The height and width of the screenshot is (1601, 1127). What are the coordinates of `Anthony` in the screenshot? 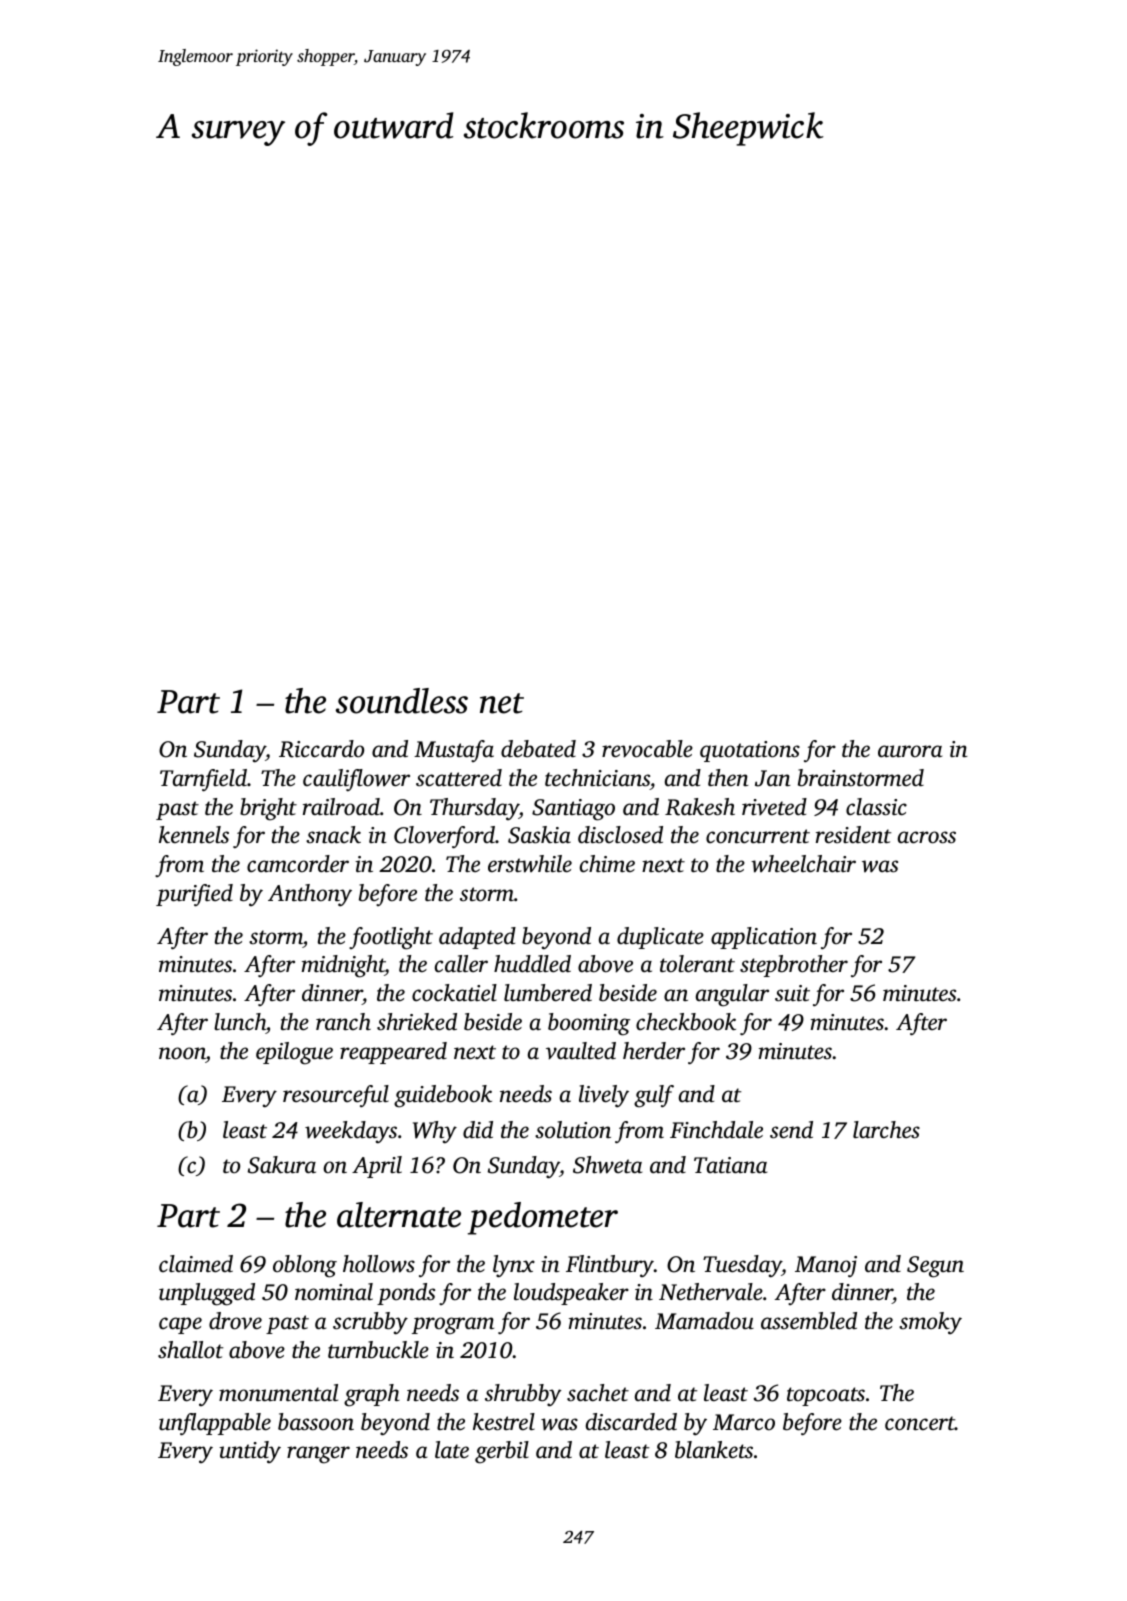 It's located at (310, 895).
